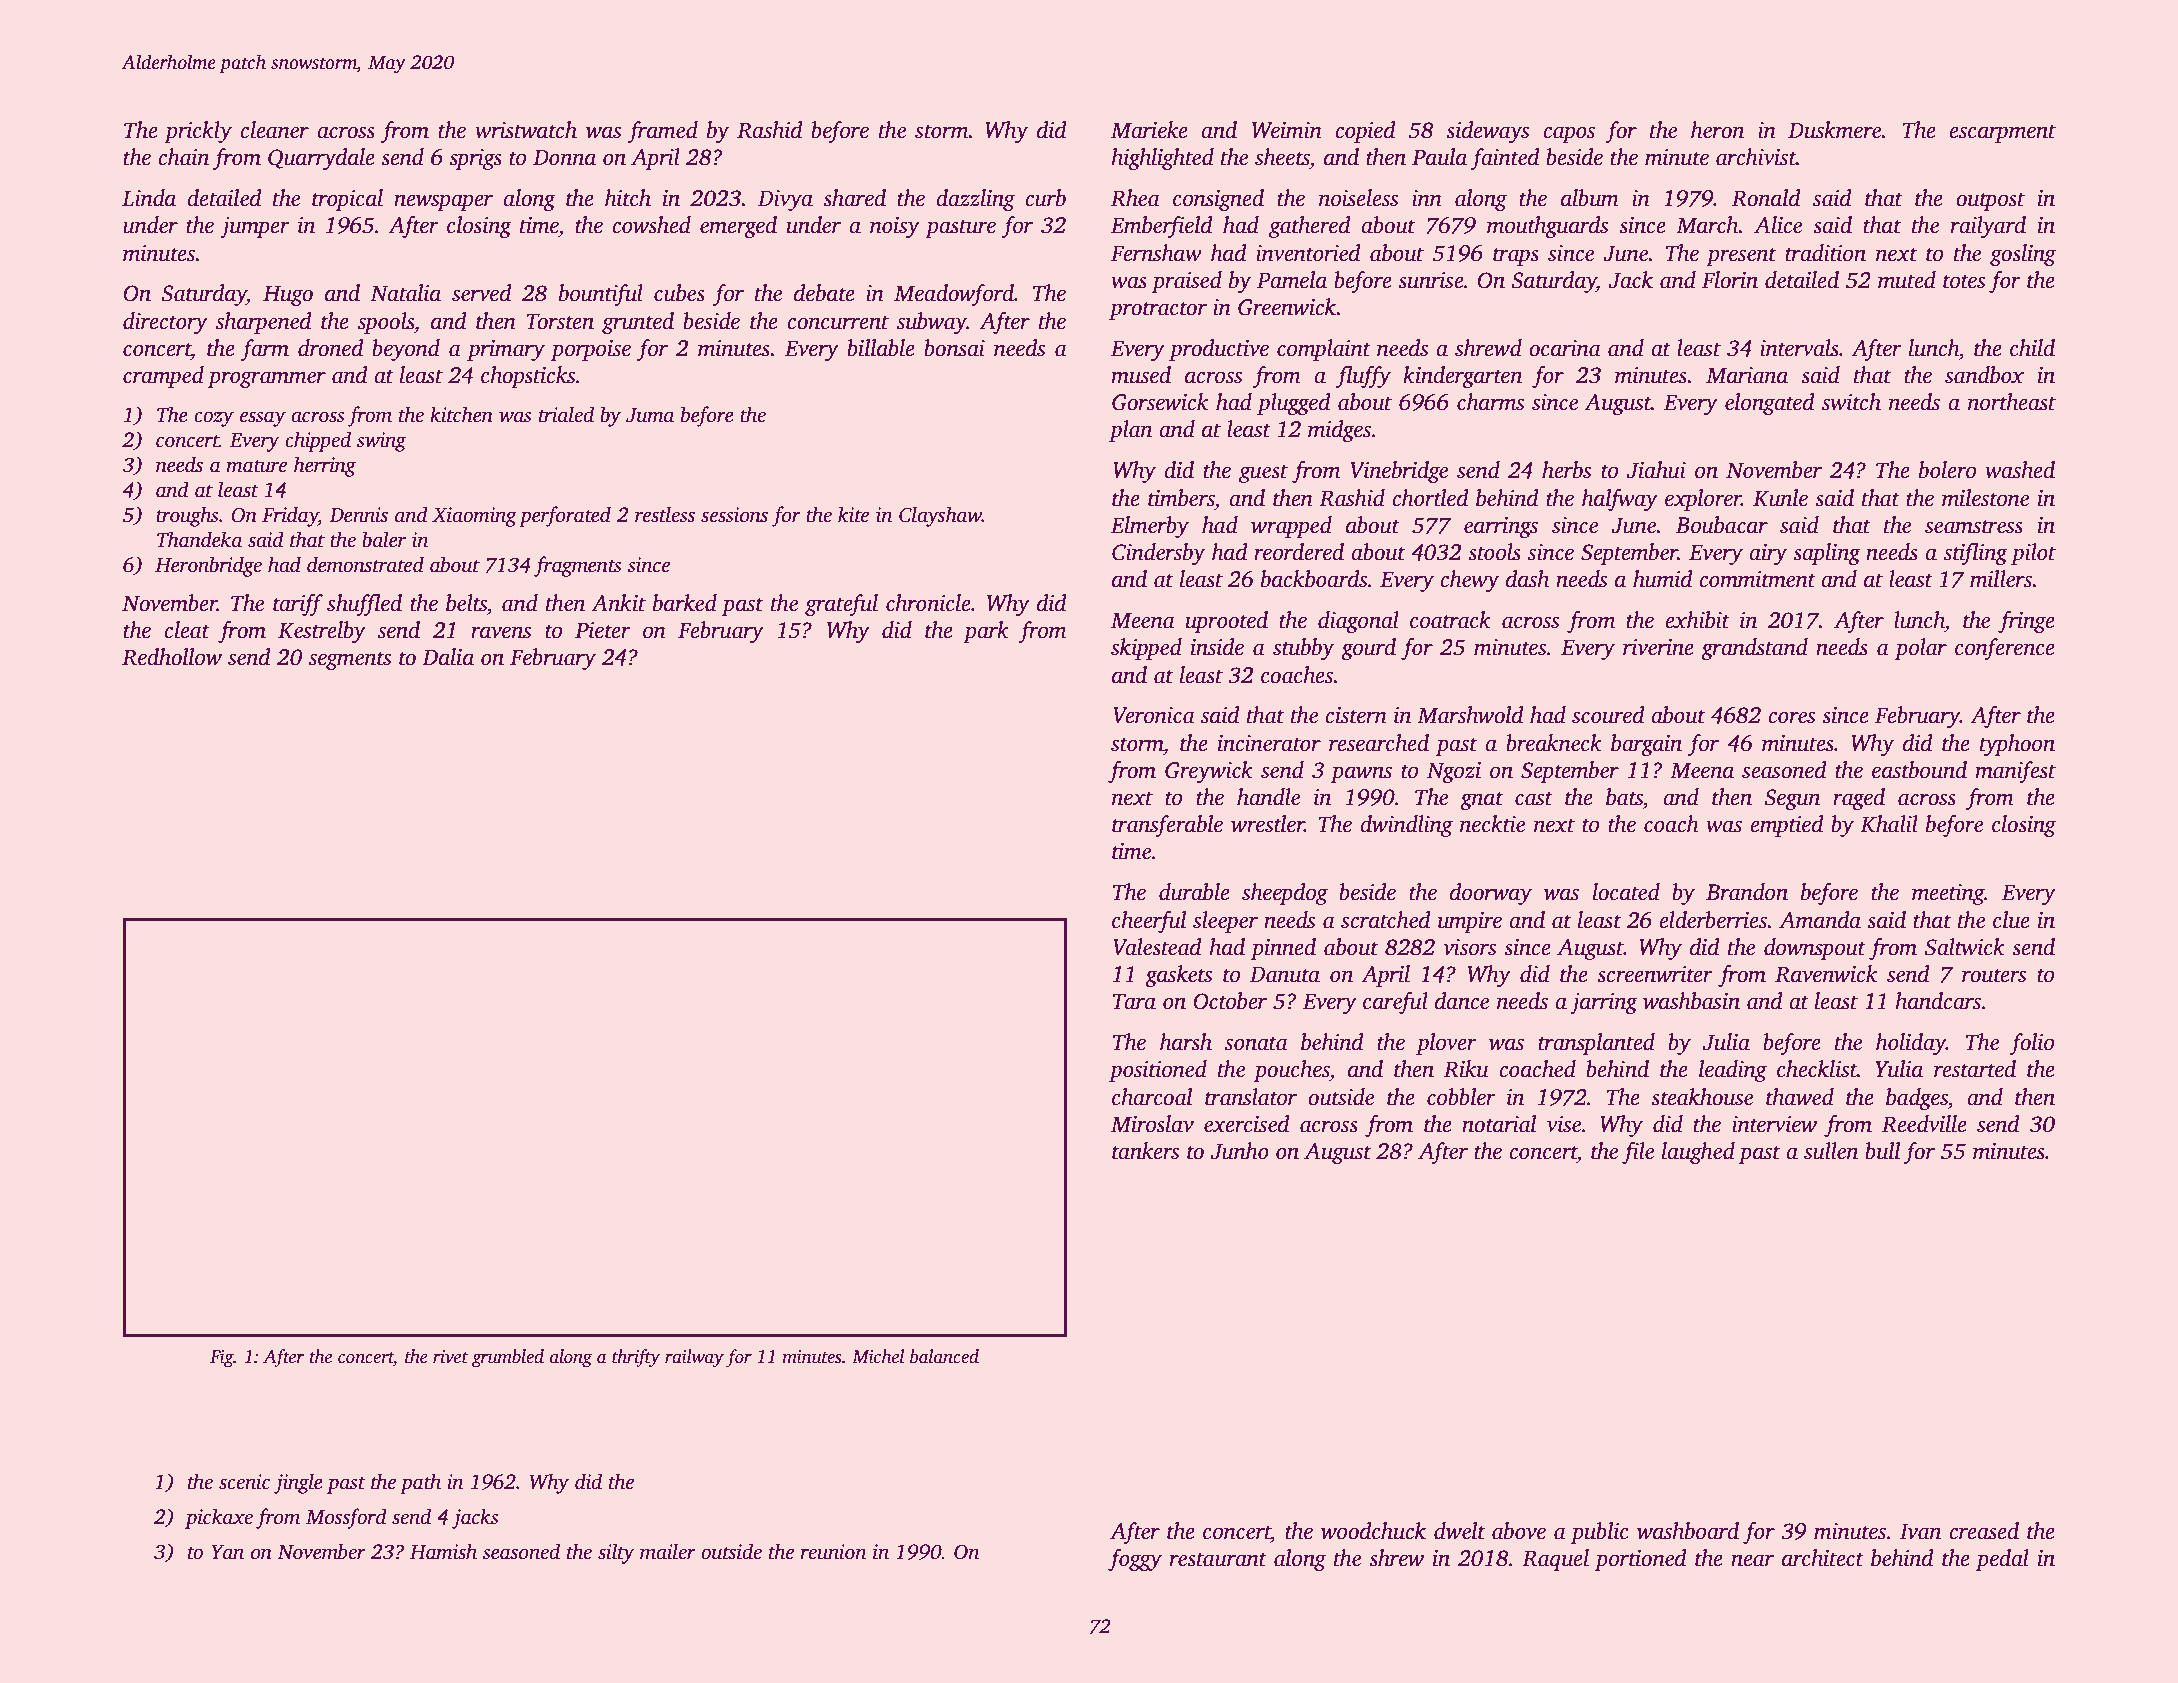 Image resolution: width=2178 pixels, height=1683 pixels. I want to click on cheerful, so click(1149, 922).
